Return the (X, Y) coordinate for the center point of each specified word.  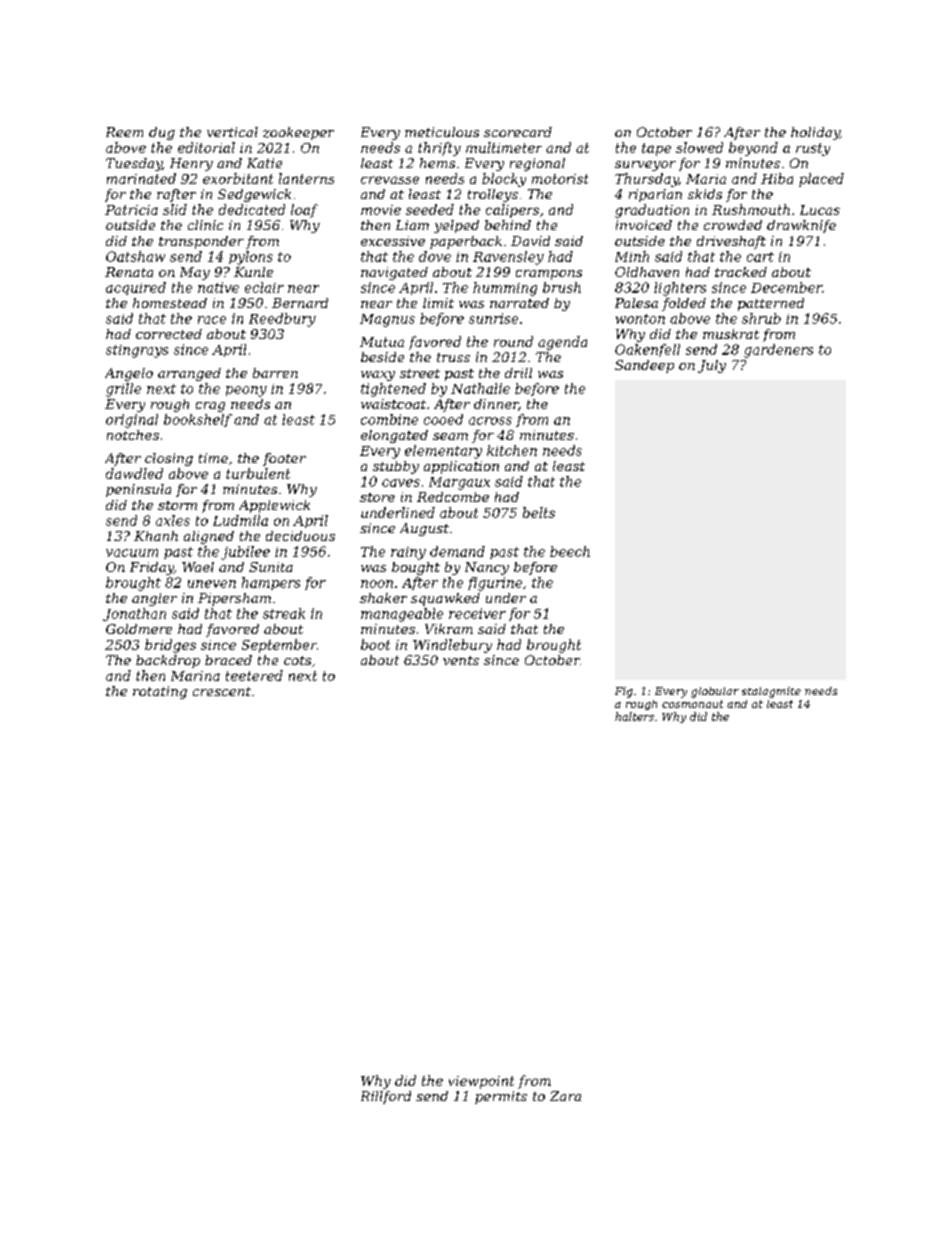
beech (570, 551)
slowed (699, 147)
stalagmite (771, 692)
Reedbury (282, 320)
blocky (504, 180)
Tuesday (134, 164)
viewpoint (481, 1082)
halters (634, 716)
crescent (222, 691)
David (530, 241)
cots (297, 660)
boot (375, 644)
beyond (753, 149)
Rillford (386, 1097)
